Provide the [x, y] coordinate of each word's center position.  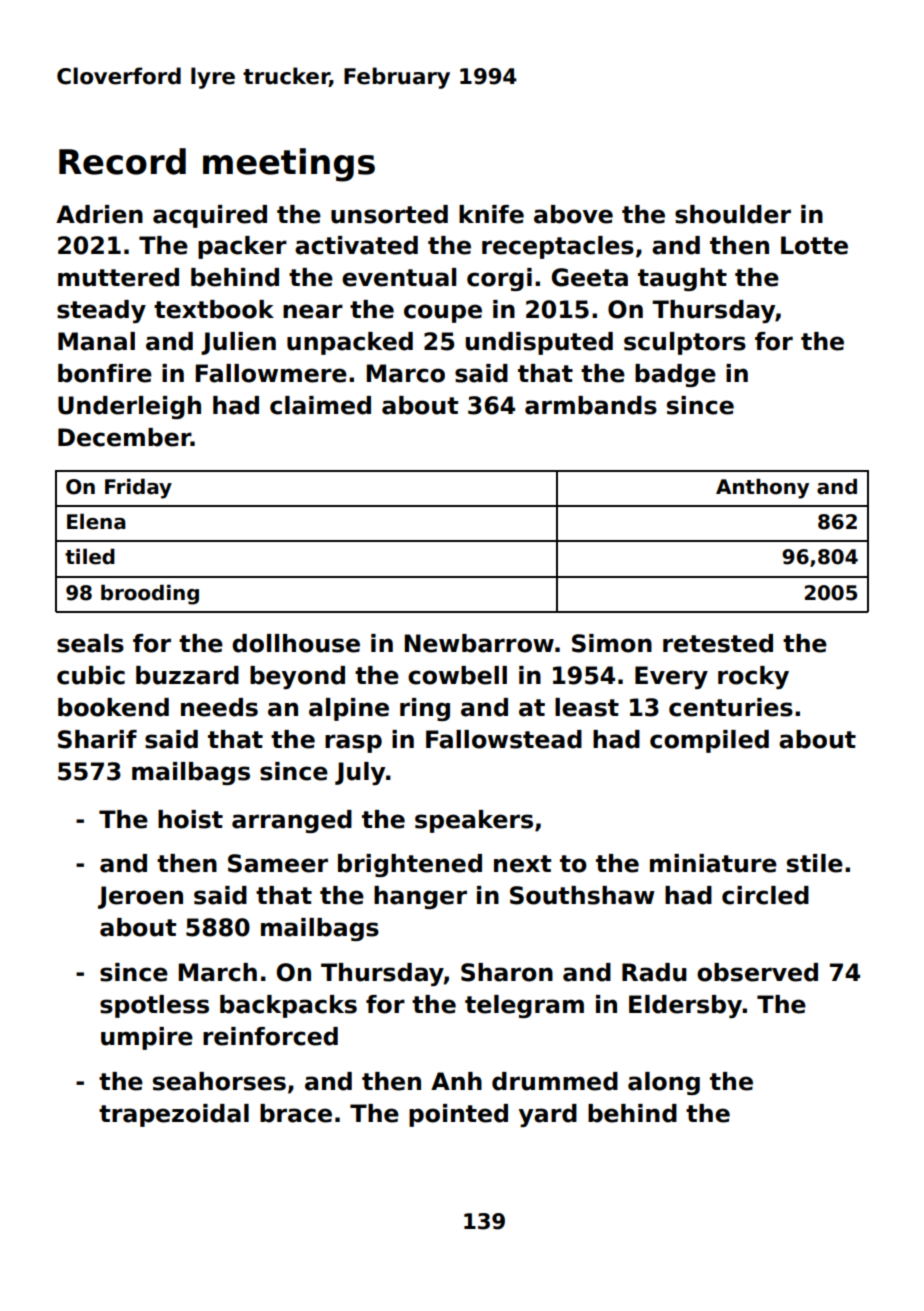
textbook [214, 309]
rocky [753, 677]
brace [296, 1113]
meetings [289, 165]
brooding [150, 594]
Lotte [814, 245]
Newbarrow [479, 643]
